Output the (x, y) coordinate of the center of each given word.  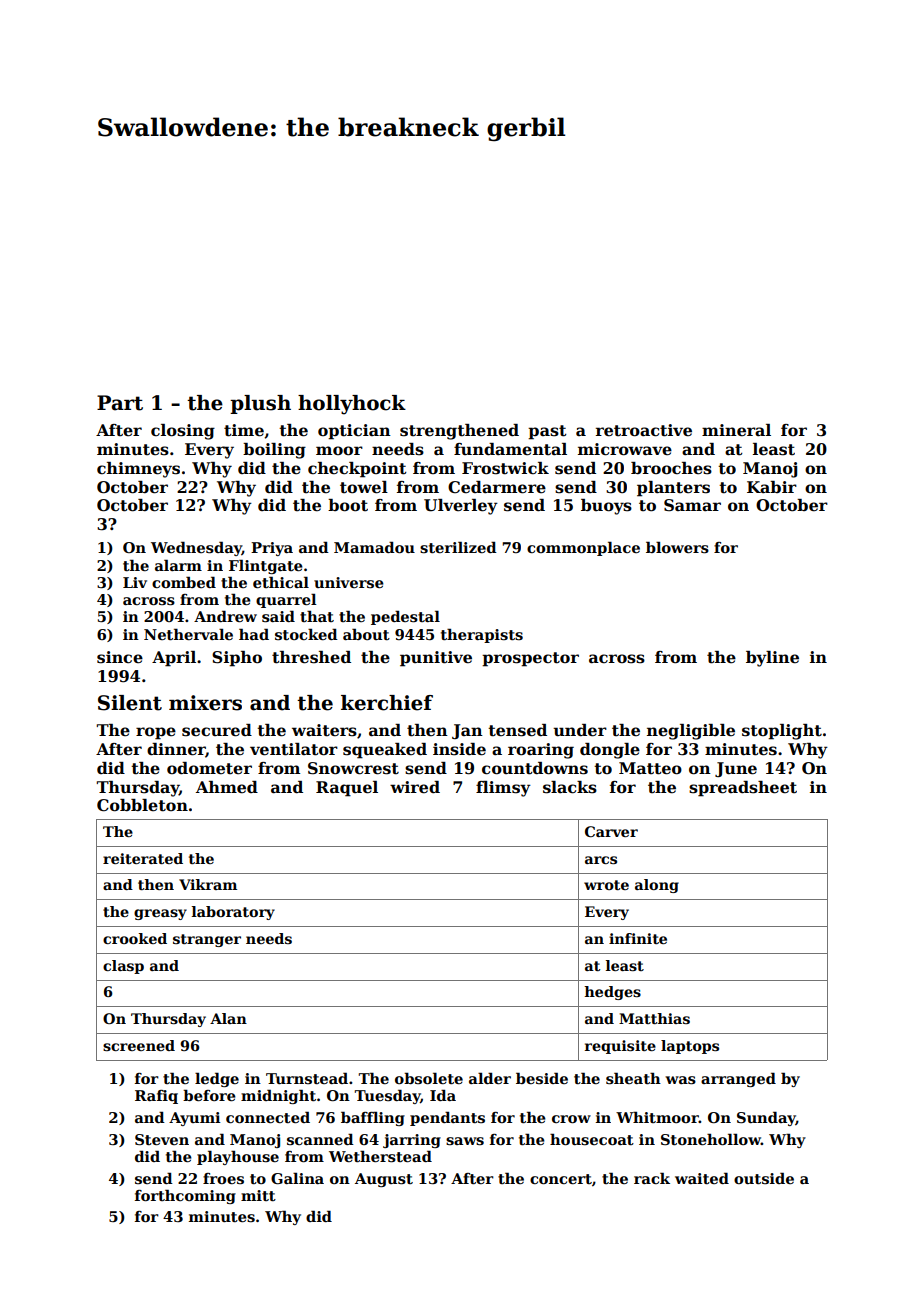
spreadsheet (743, 789)
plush (260, 404)
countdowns (535, 768)
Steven (162, 1139)
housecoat (592, 1139)
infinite (638, 938)
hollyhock (352, 405)
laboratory (233, 913)
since (120, 657)
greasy (160, 914)
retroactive (644, 430)
